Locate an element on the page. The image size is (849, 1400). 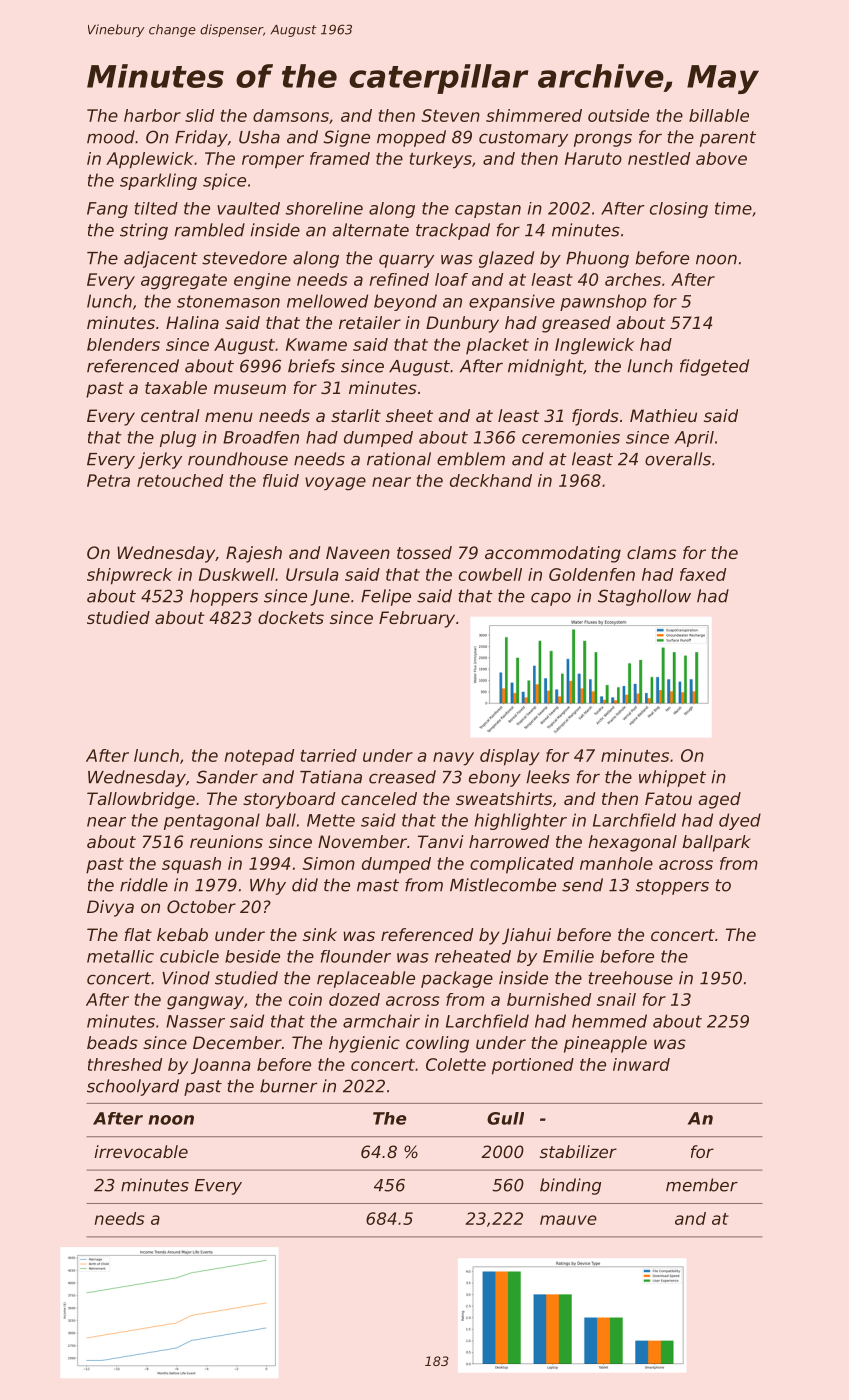
Gull is located at coordinates (505, 1118).
